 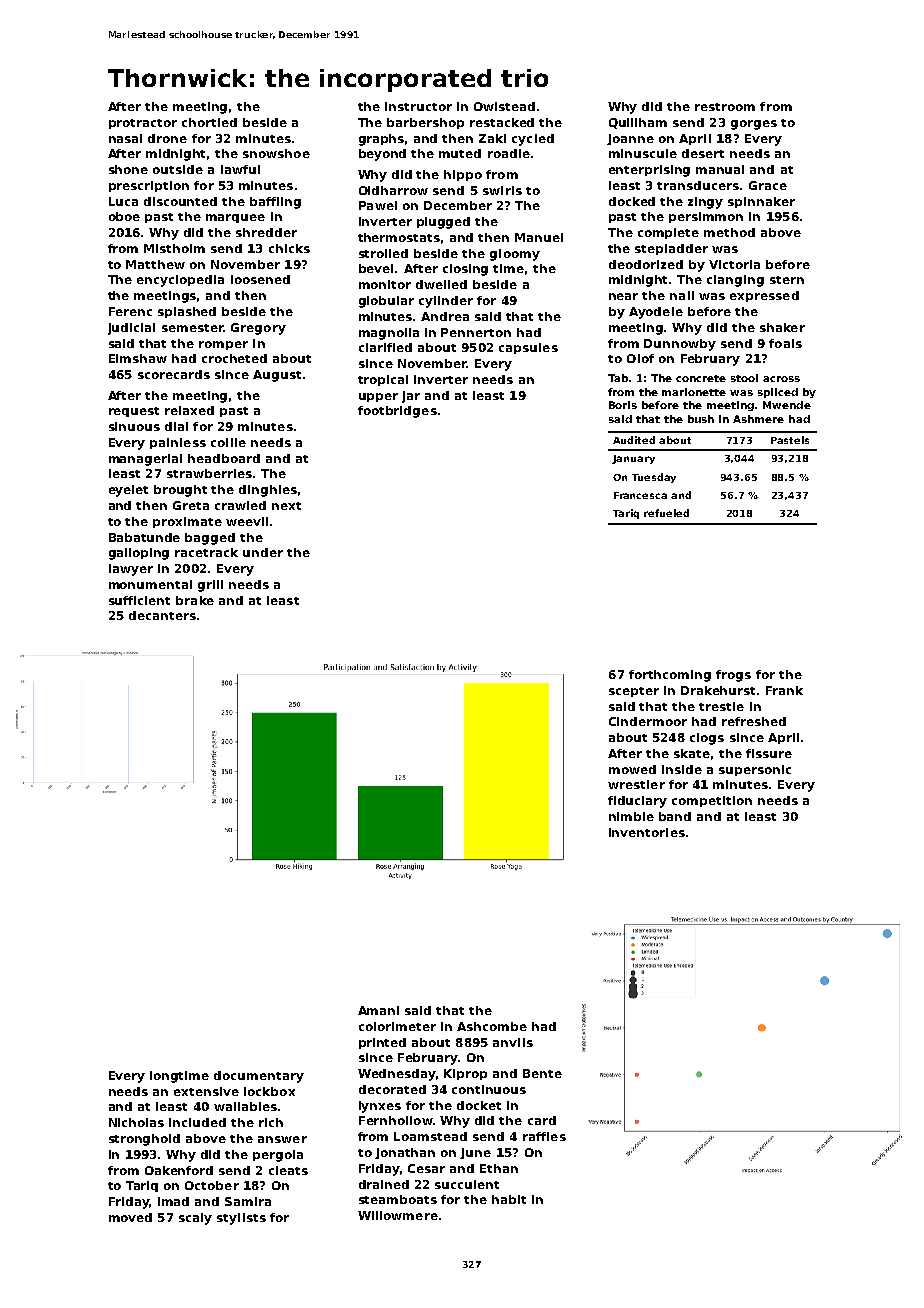 I want to click on protractor, so click(x=143, y=124).
